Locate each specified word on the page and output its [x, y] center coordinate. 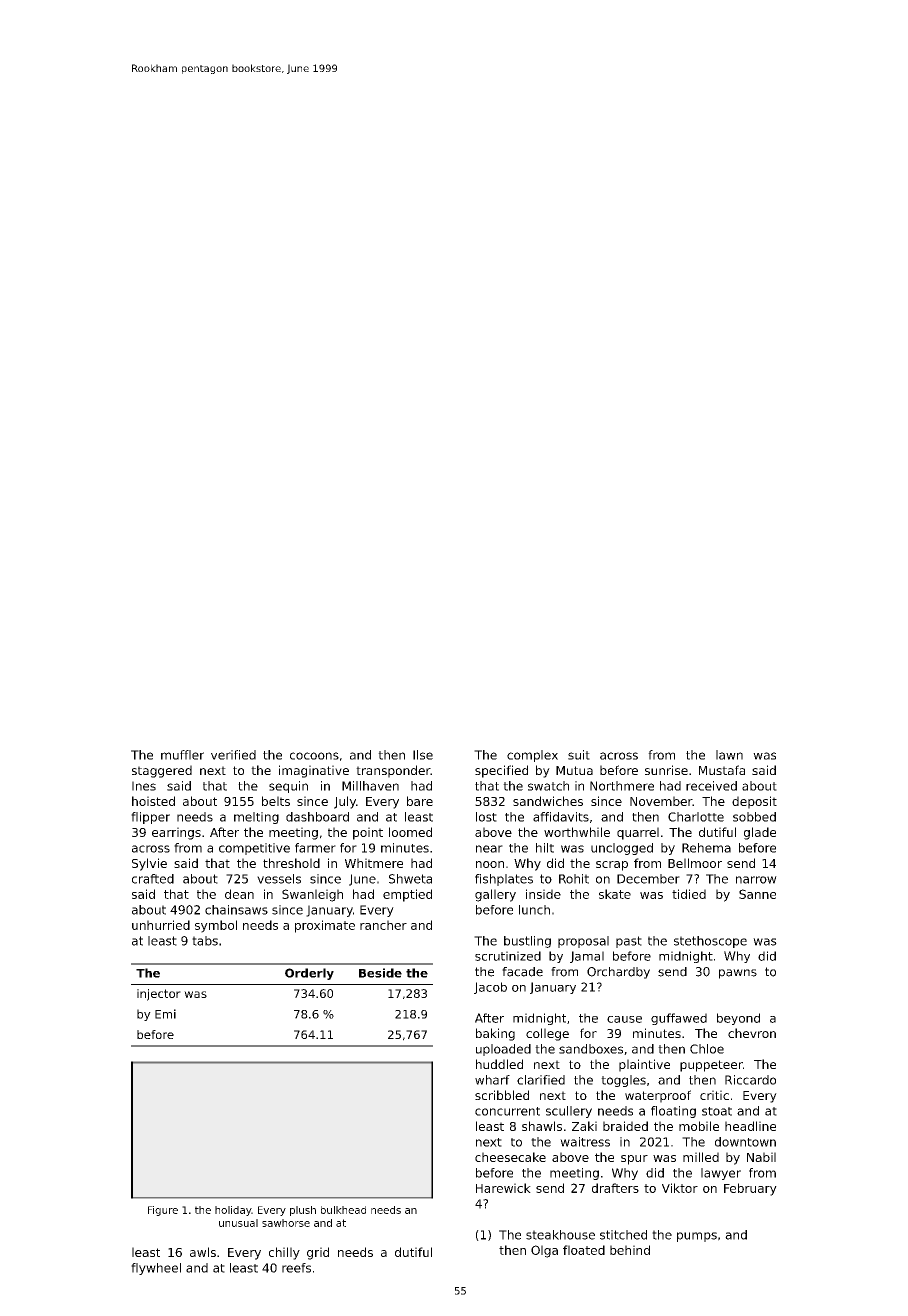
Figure [163, 1211]
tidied [689, 894]
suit [579, 755]
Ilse [423, 755]
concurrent [507, 1111]
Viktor [680, 1188]
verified [233, 755]
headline [750, 1126]
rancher [383, 925]
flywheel [156, 1269]
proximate [325, 926]
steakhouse [560, 1235]
